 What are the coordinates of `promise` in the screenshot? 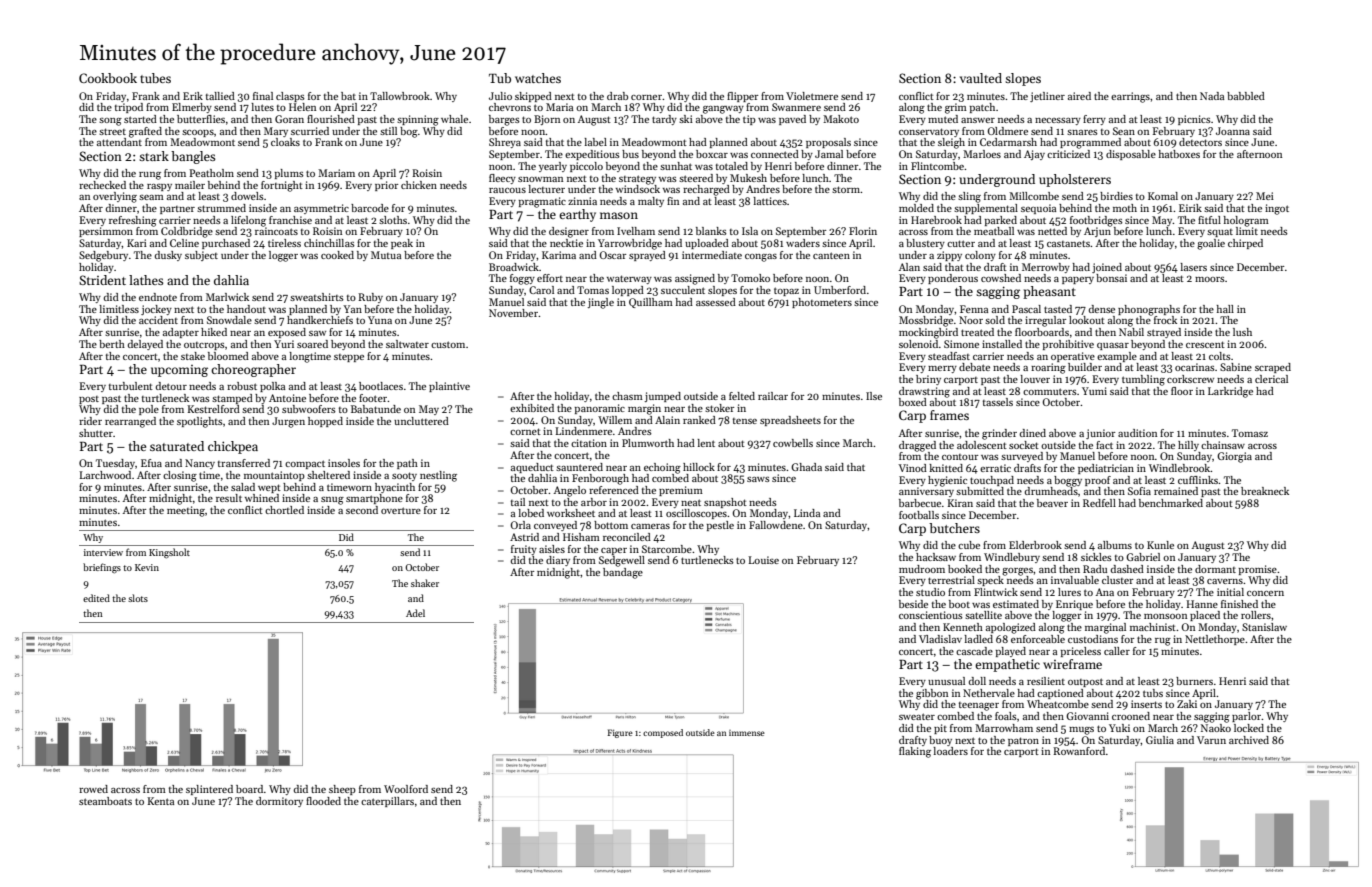 It's located at (1258, 570).
